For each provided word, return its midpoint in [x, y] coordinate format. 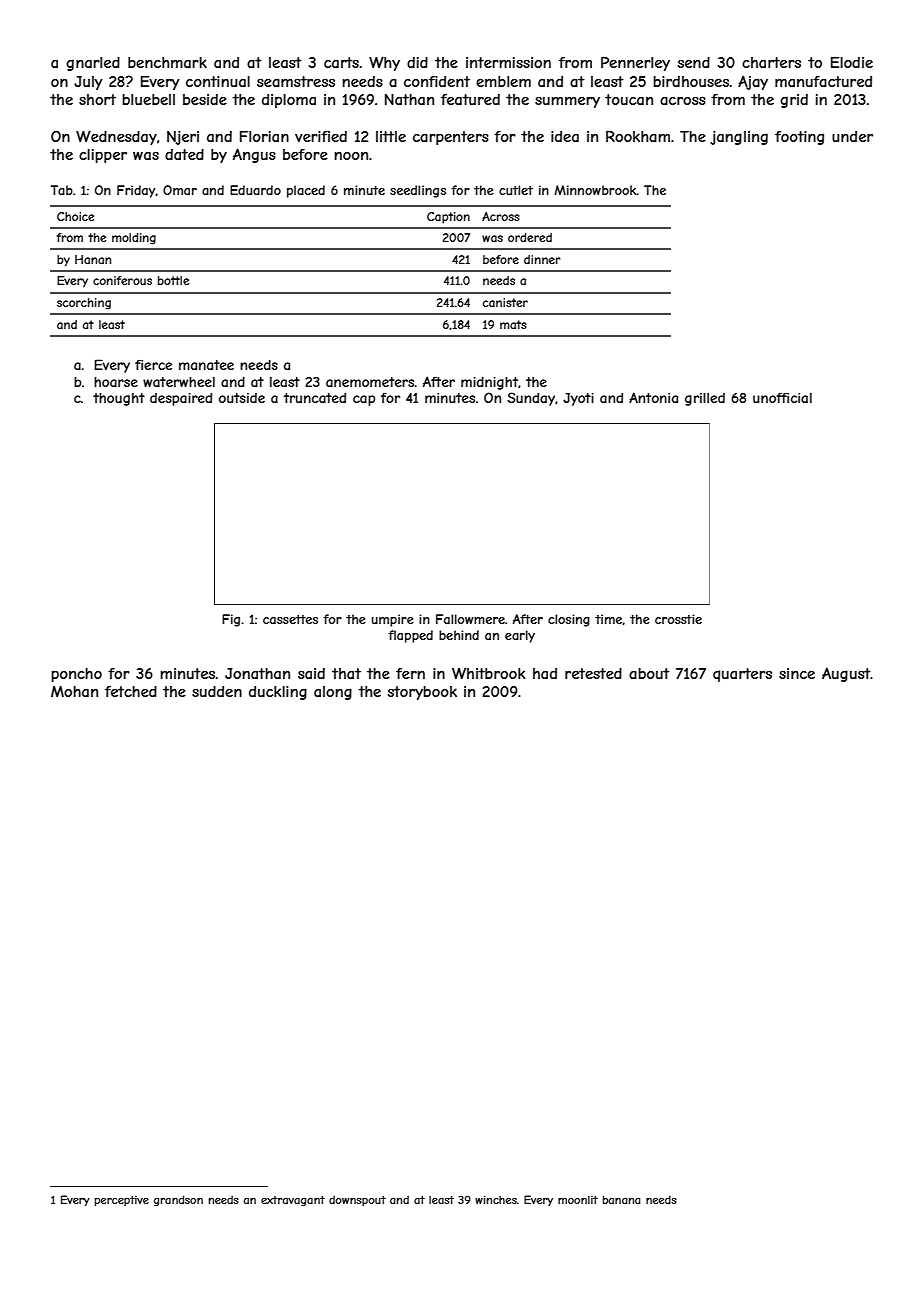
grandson [178, 1200]
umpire [392, 620]
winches [496, 1200]
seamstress [296, 81]
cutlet [516, 190]
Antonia [653, 397]
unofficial [782, 398]
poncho [76, 675]
